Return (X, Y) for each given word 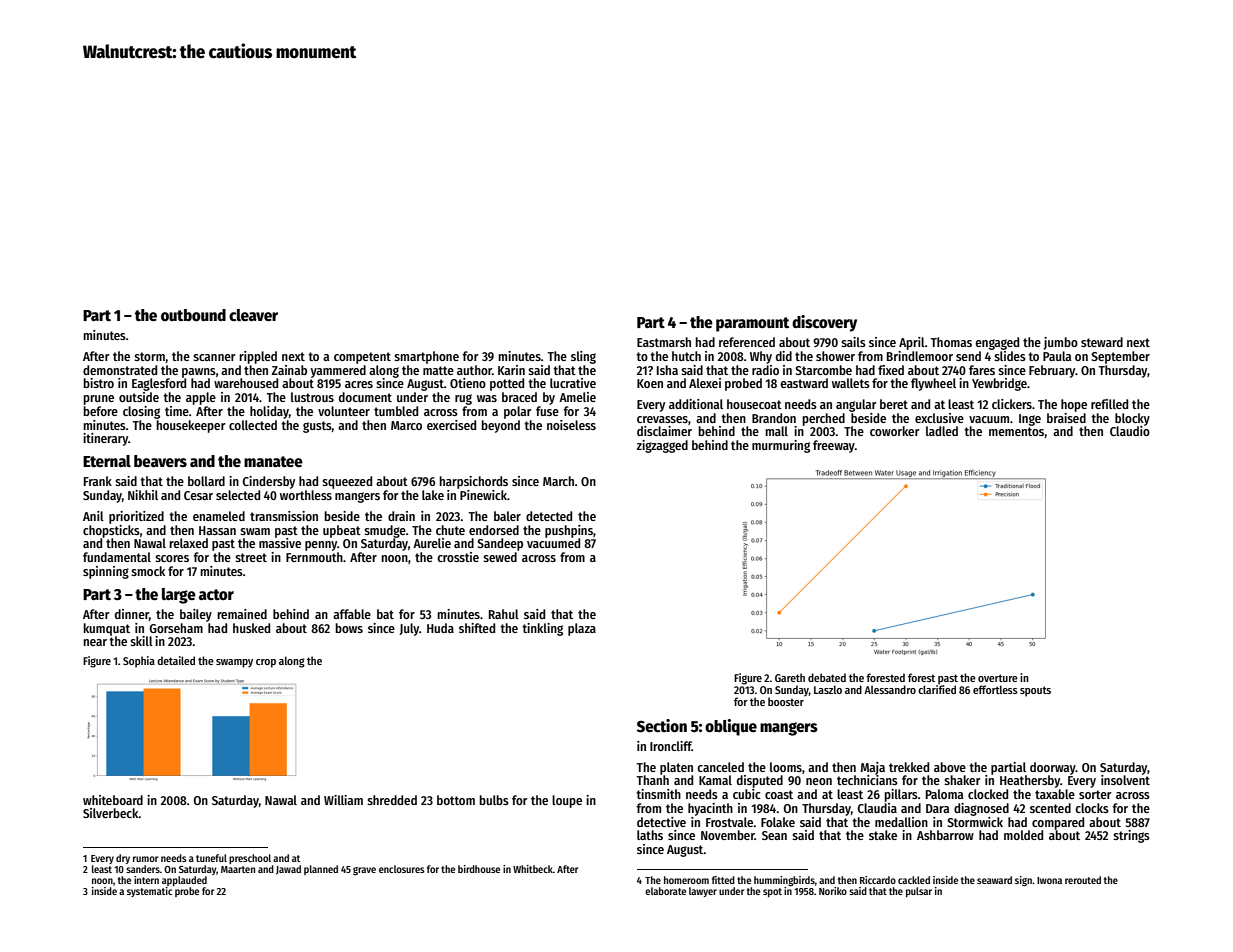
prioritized (136, 517)
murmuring (781, 446)
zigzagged (662, 446)
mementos (1016, 431)
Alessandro (890, 689)
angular (856, 405)
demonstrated (120, 370)
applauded (184, 881)
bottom (456, 800)
